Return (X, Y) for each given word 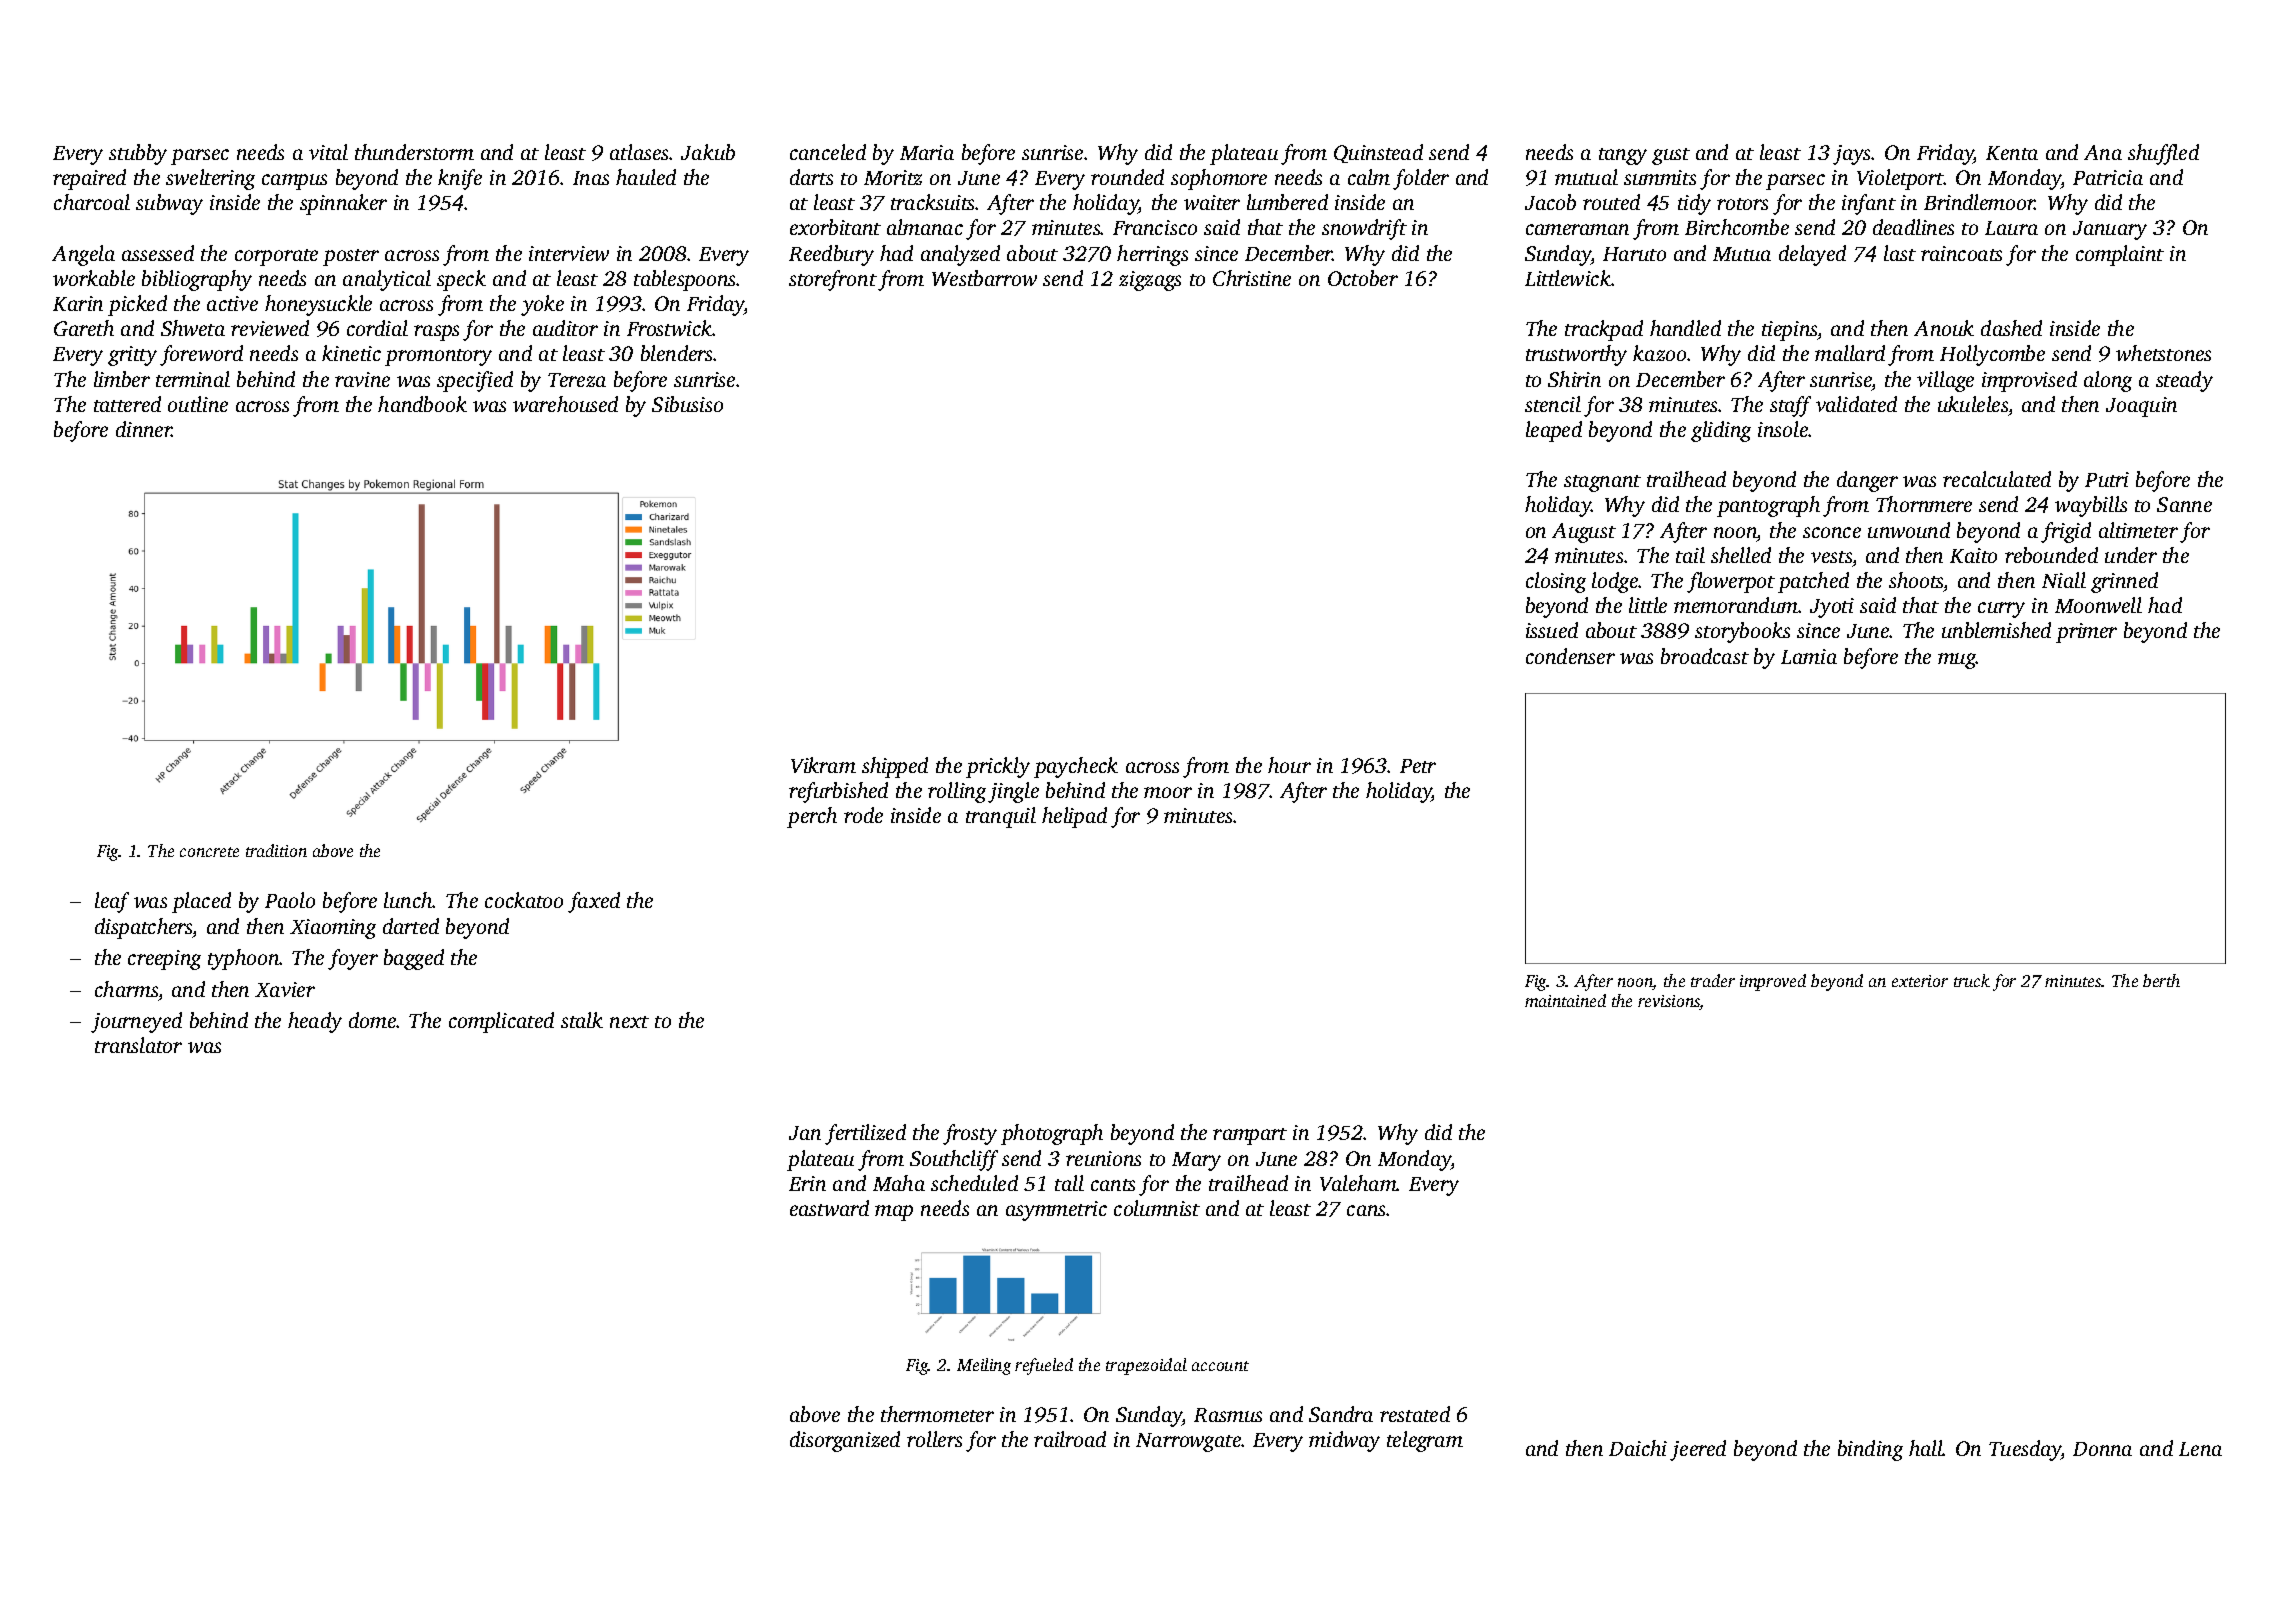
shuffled (2163, 154)
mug (1957, 661)
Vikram (823, 765)
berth (2161, 980)
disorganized (845, 1441)
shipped (895, 767)
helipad (1074, 817)
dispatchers (144, 928)
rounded (1127, 177)
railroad (1070, 1439)
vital (328, 152)
